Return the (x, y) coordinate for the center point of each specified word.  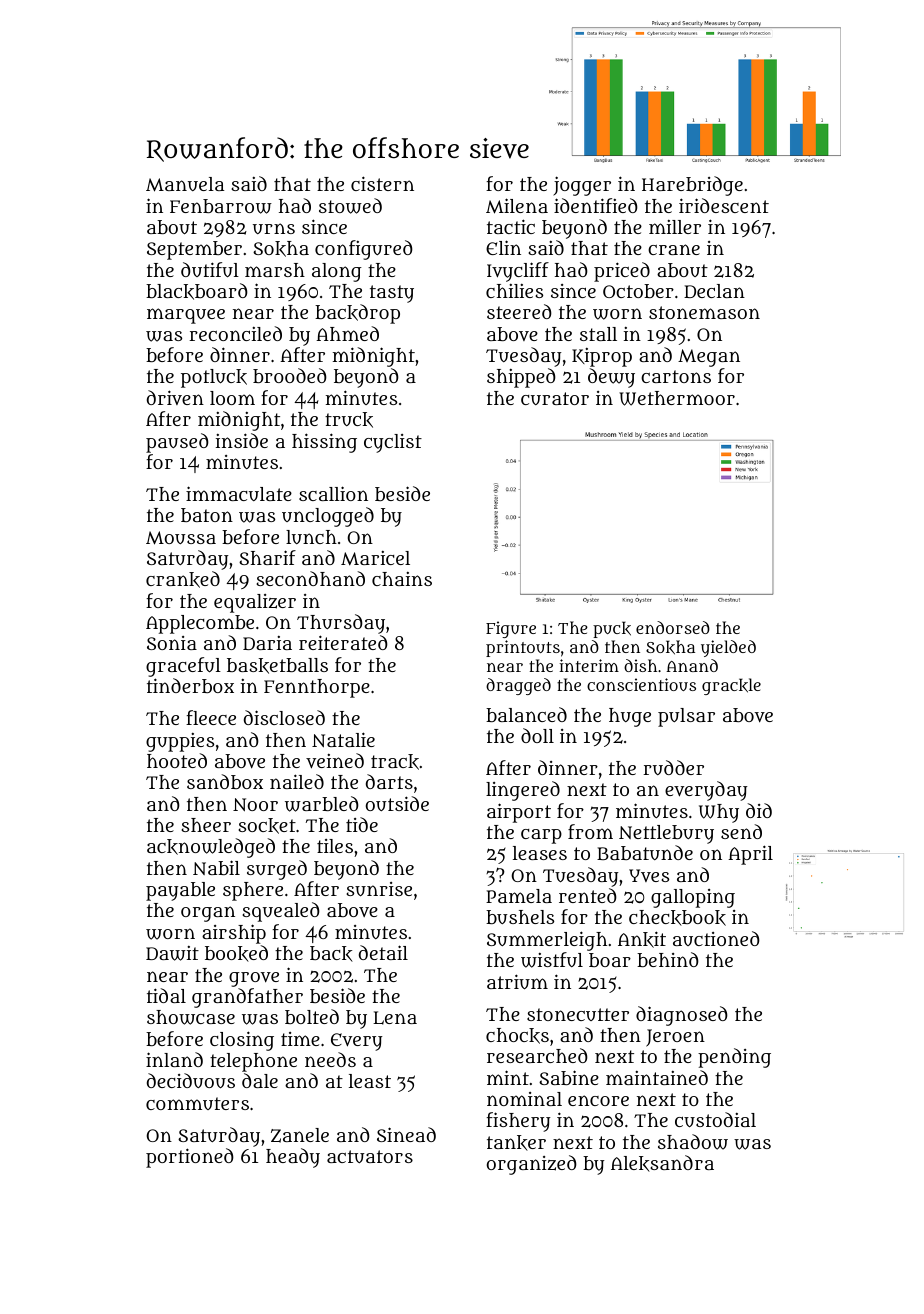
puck (612, 629)
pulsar (686, 717)
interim (589, 665)
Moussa (181, 538)
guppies (180, 742)
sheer (206, 825)
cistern (382, 183)
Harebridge (692, 186)
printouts (523, 648)
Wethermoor (677, 398)
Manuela (185, 184)
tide (362, 824)
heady (293, 1158)
